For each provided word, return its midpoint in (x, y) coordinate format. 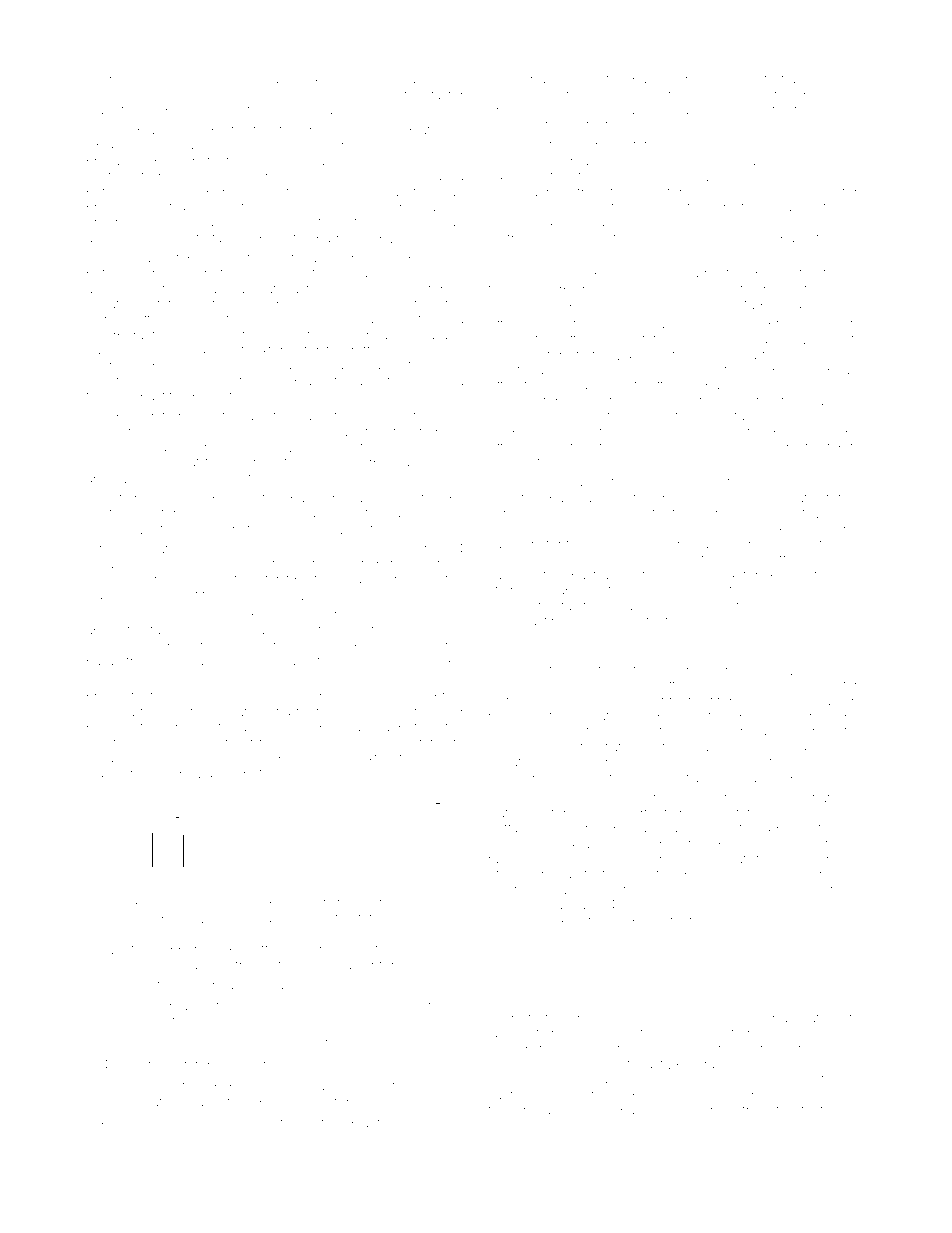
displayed (148, 131)
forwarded (246, 1005)
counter (510, 80)
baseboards (668, 79)
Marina (587, 1079)
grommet (194, 729)
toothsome (833, 1110)
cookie (443, 759)
